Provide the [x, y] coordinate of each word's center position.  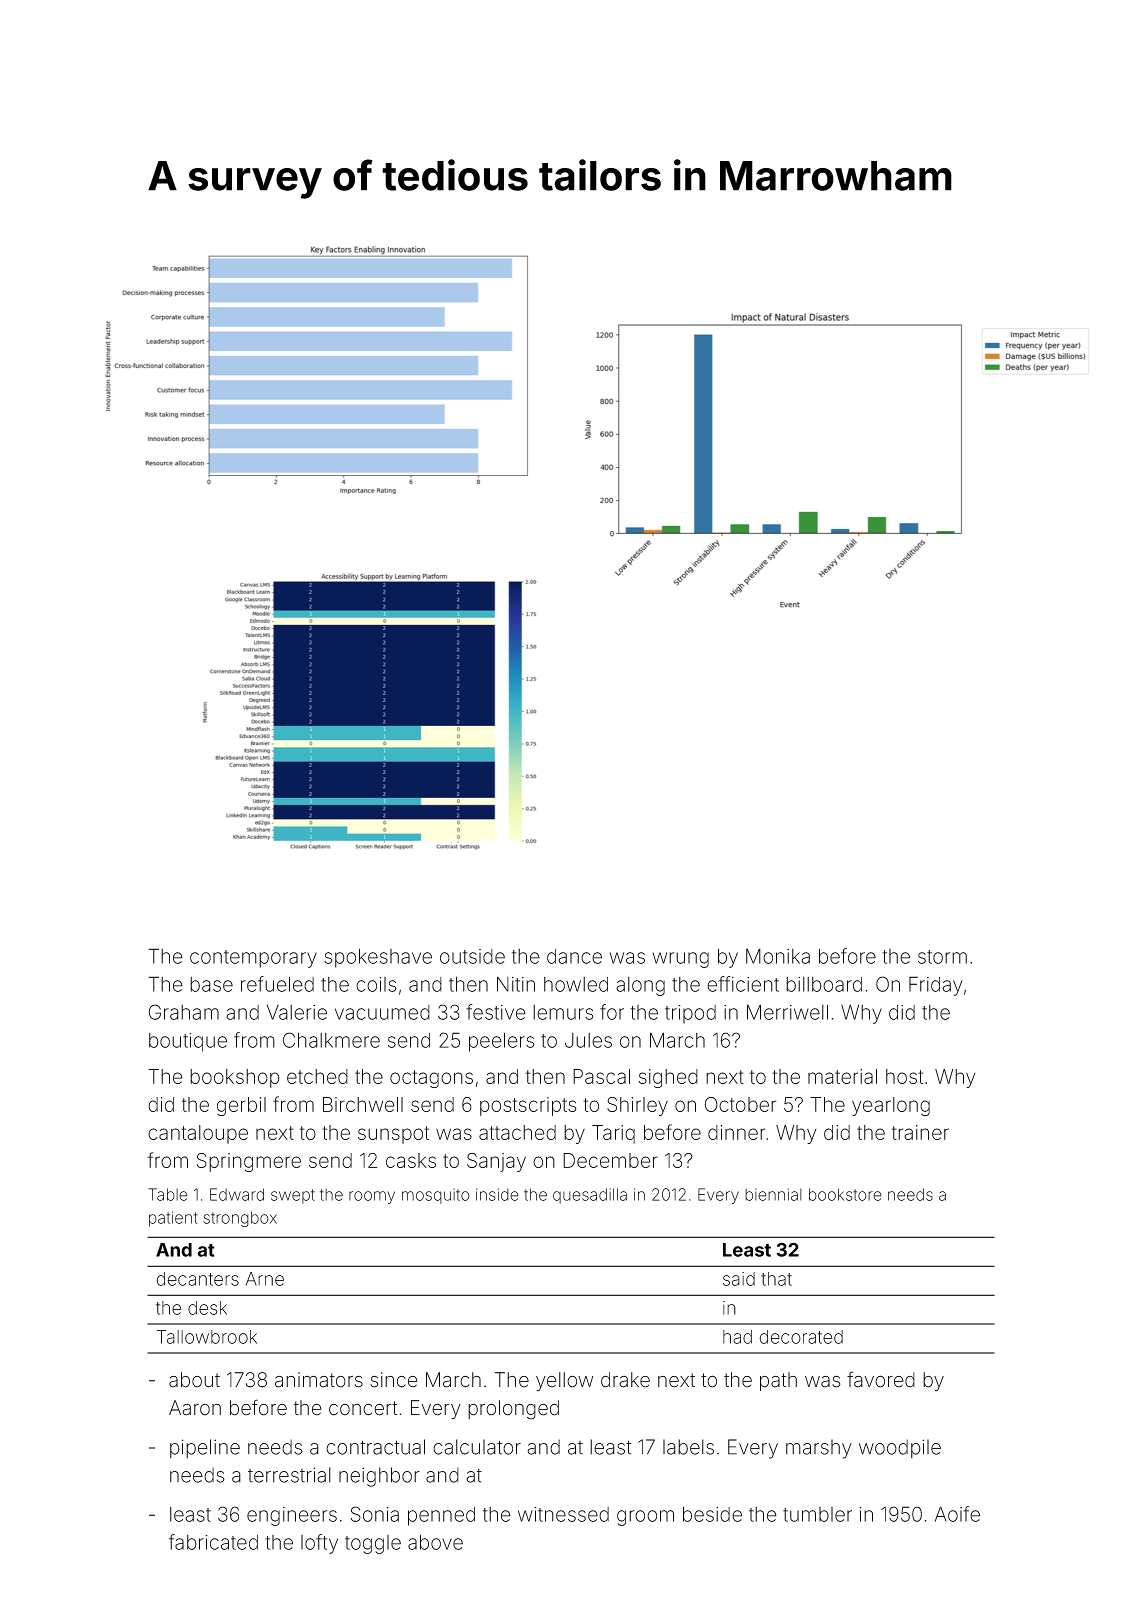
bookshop [235, 1078]
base [211, 984]
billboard [824, 984]
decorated [801, 1337]
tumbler [817, 1514]
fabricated [213, 1542]
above [435, 1542]
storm [942, 957]
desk [207, 1308]
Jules [588, 1040]
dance [574, 956]
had [737, 1337]
